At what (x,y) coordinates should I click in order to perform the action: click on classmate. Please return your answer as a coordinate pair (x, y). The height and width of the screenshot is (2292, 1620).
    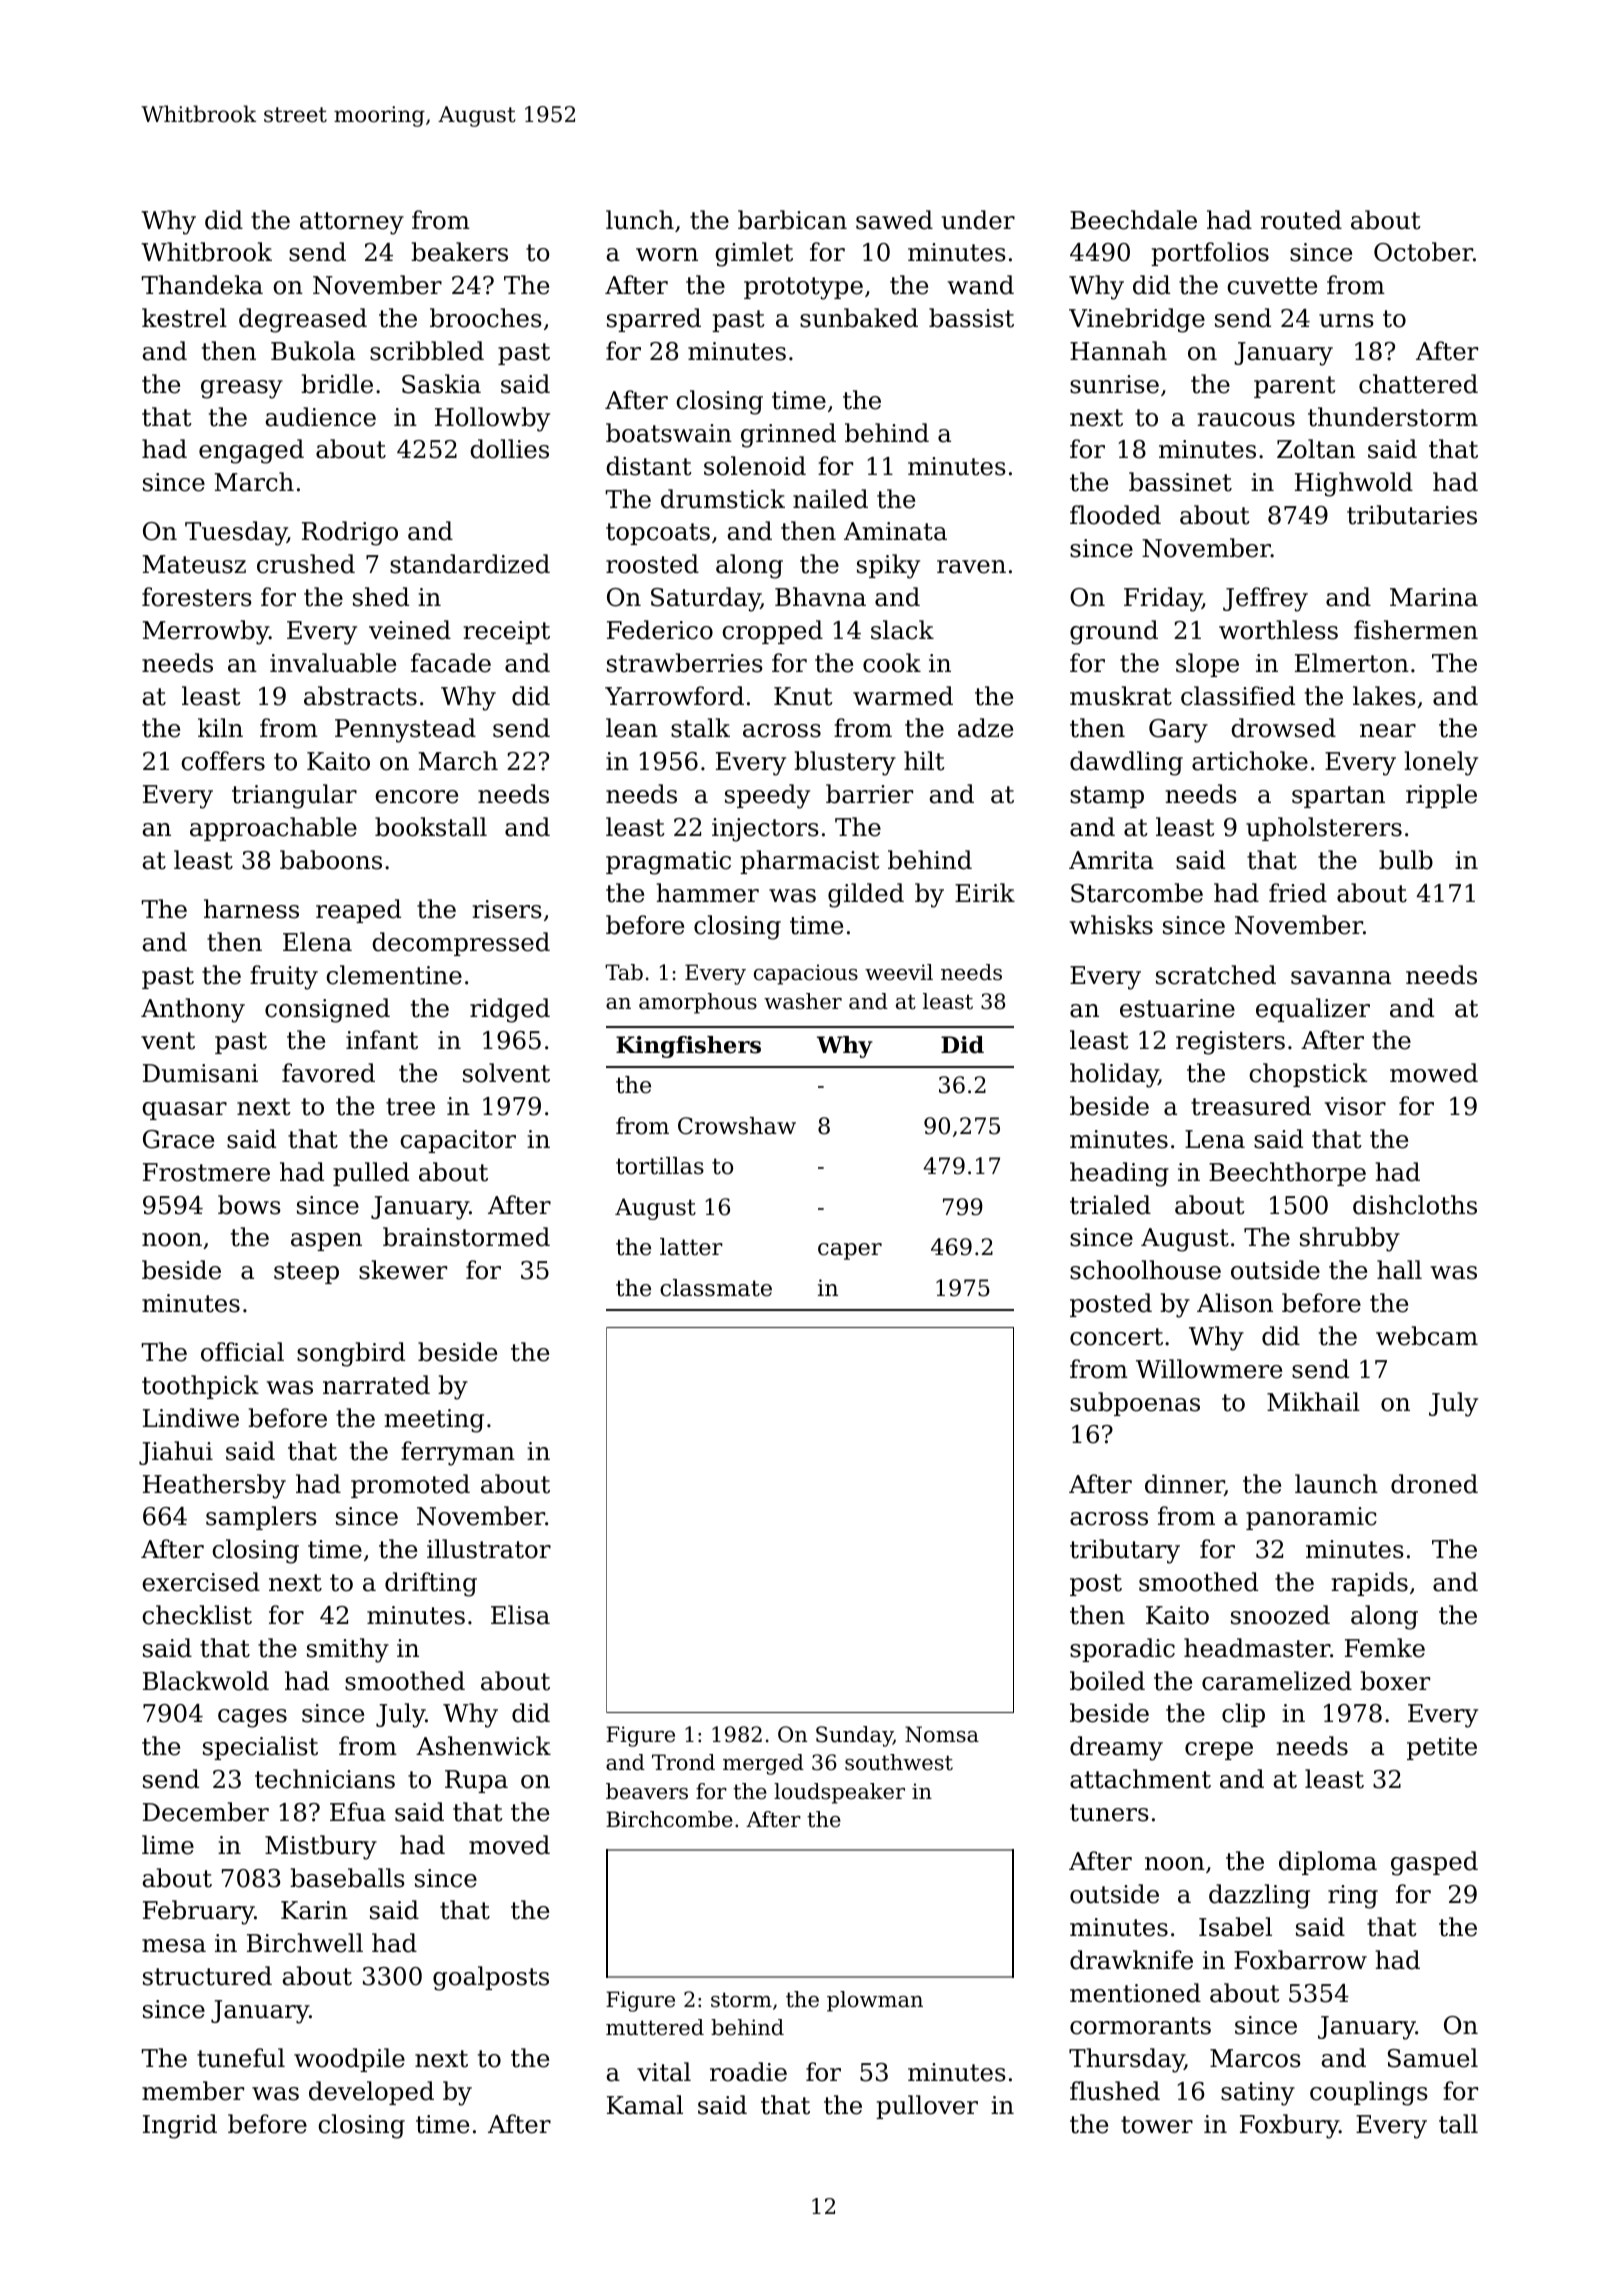
    Looking at the image, I should click on (716, 1288).
